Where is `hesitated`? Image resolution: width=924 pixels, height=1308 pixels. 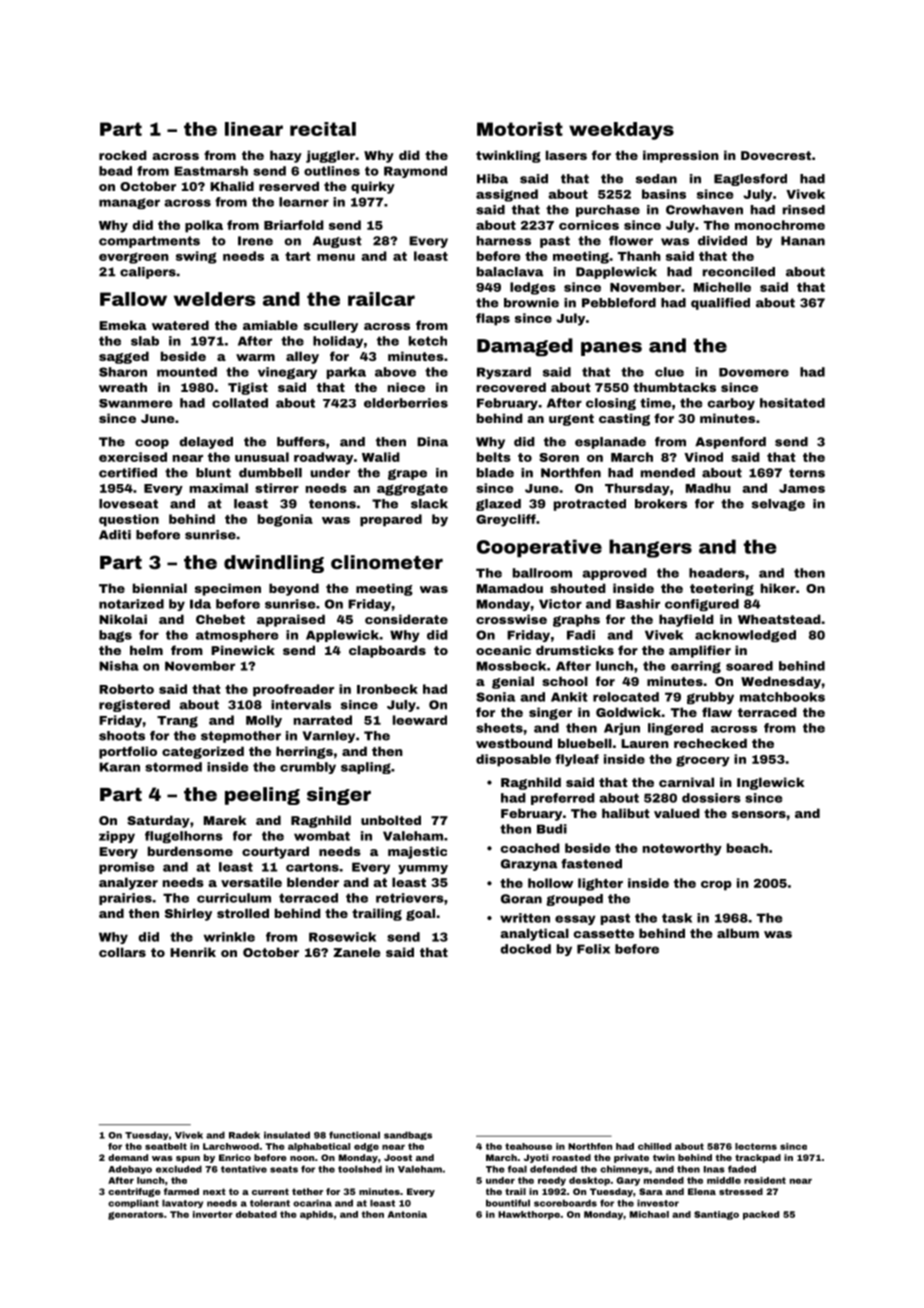
hesitated is located at coordinates (792, 403).
